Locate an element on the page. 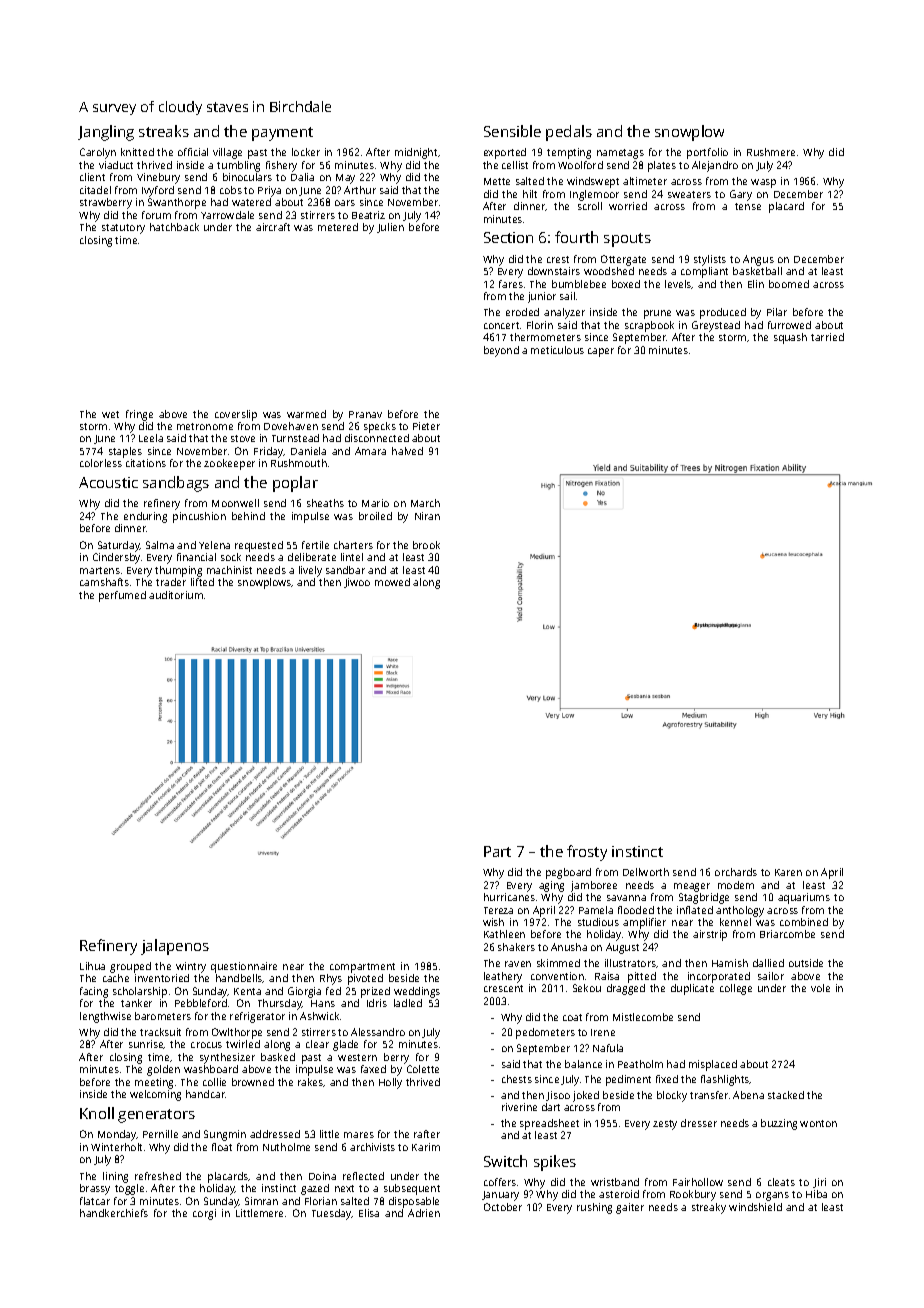 The width and height of the page is (924, 1308). caper is located at coordinates (601, 352).
